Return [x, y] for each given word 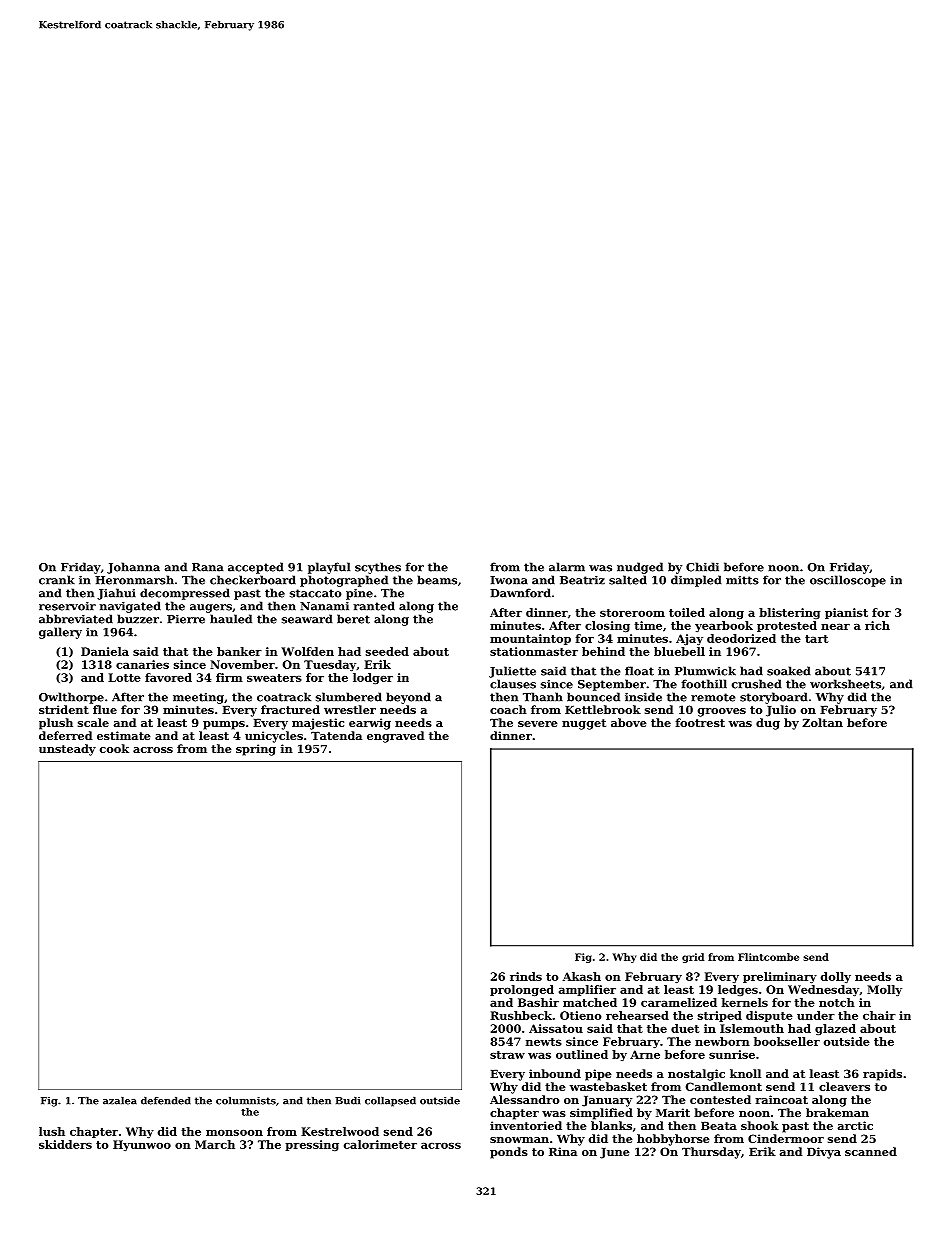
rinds [526, 976]
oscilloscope [848, 581]
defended [166, 1101]
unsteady [67, 750]
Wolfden [307, 651]
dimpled [696, 581]
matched [590, 1002]
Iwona [509, 580]
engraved [396, 737]
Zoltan [822, 722]
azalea [120, 1101]
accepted [256, 568]
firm [229, 677]
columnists [246, 1101]
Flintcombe [768, 957]
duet [685, 1028]
